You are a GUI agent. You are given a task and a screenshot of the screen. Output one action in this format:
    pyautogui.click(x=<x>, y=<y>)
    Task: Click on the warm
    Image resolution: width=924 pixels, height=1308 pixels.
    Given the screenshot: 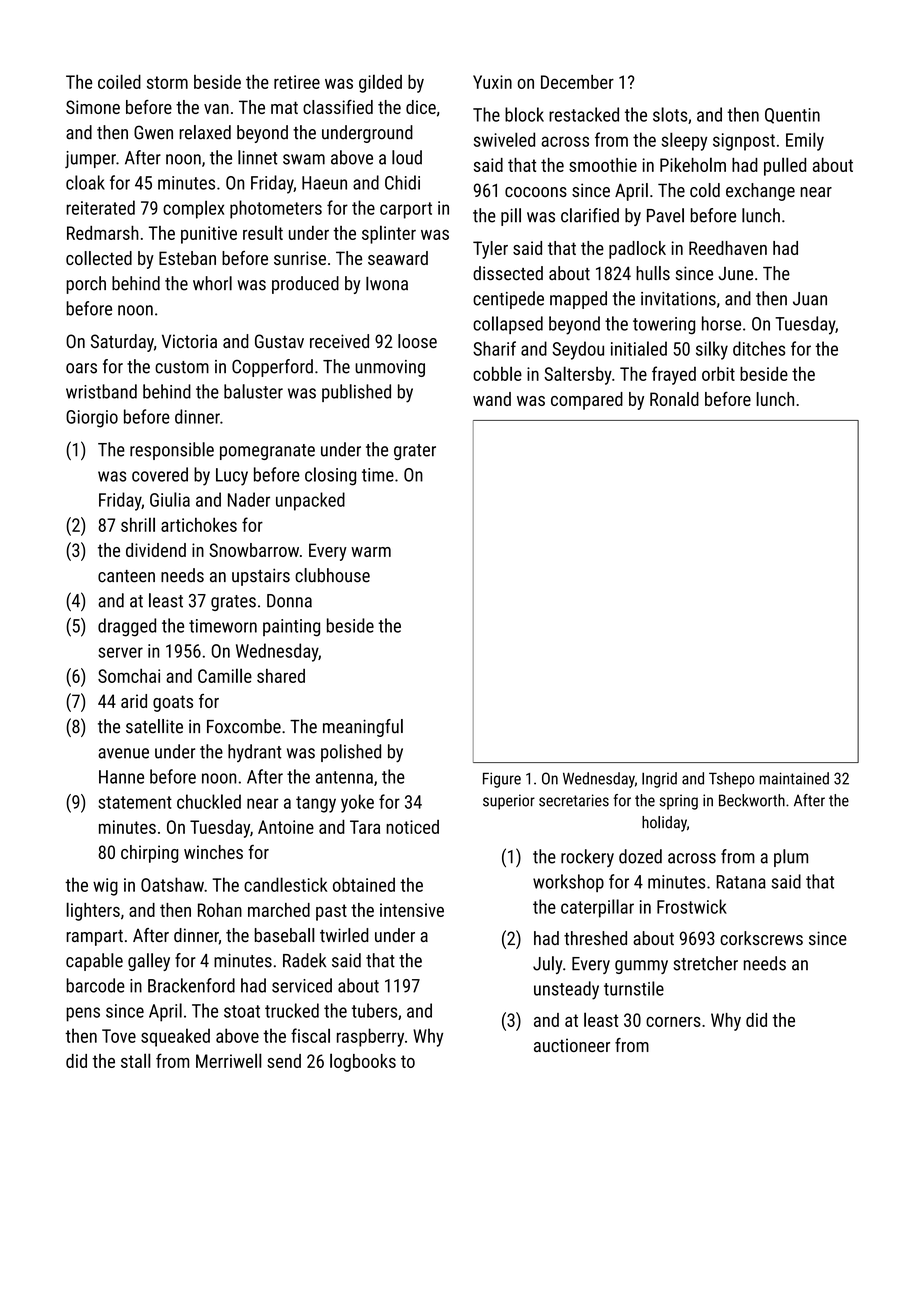 What is the action you would take?
    pyautogui.click(x=371, y=552)
